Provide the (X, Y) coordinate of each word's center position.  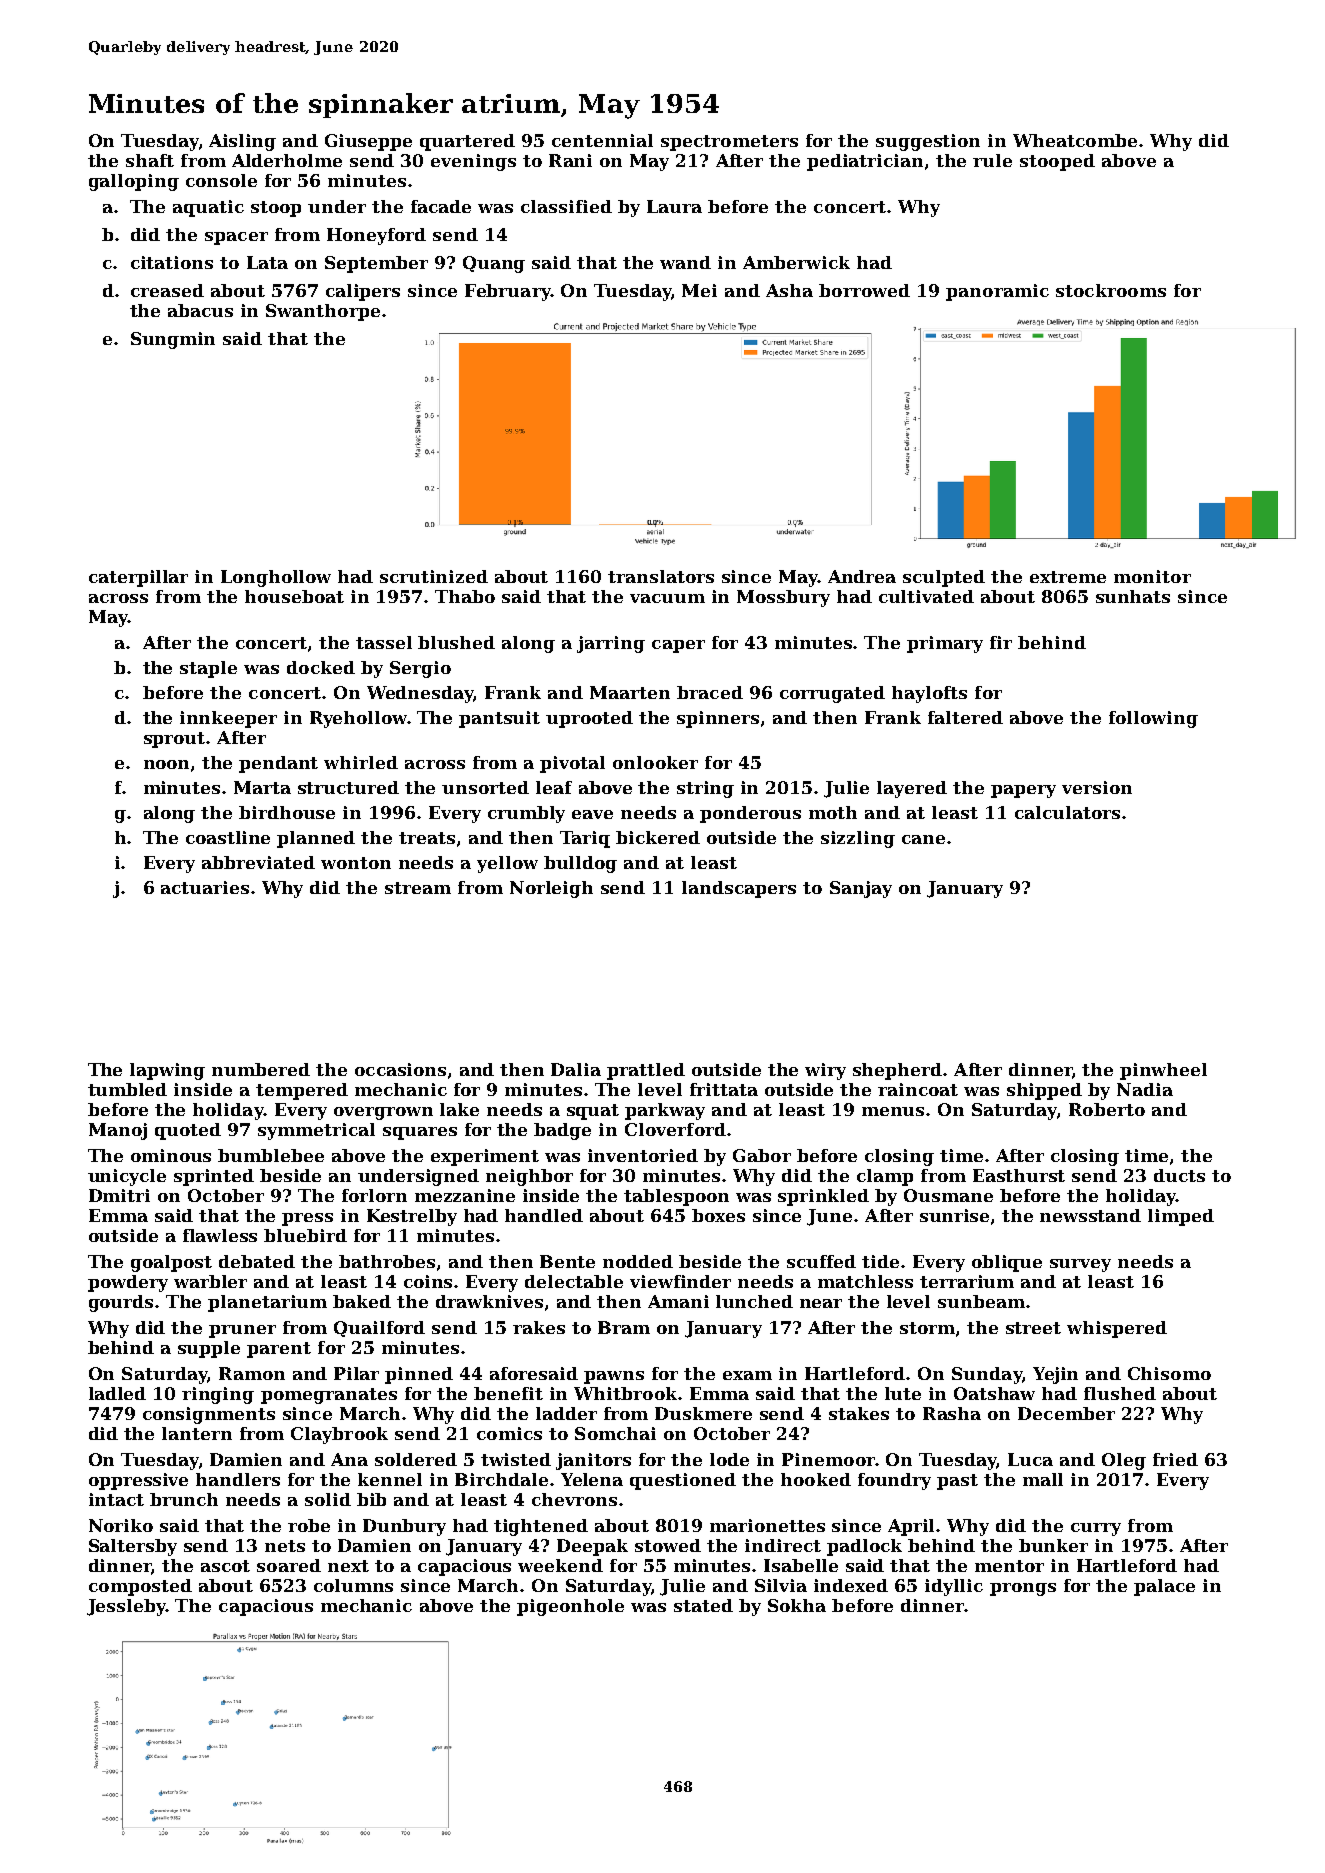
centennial (602, 140)
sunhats (1133, 596)
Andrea (862, 576)
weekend (560, 1565)
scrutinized (434, 576)
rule (992, 160)
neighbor (529, 1177)
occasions (400, 1069)
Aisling (242, 142)
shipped (1044, 1091)
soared (289, 1565)
